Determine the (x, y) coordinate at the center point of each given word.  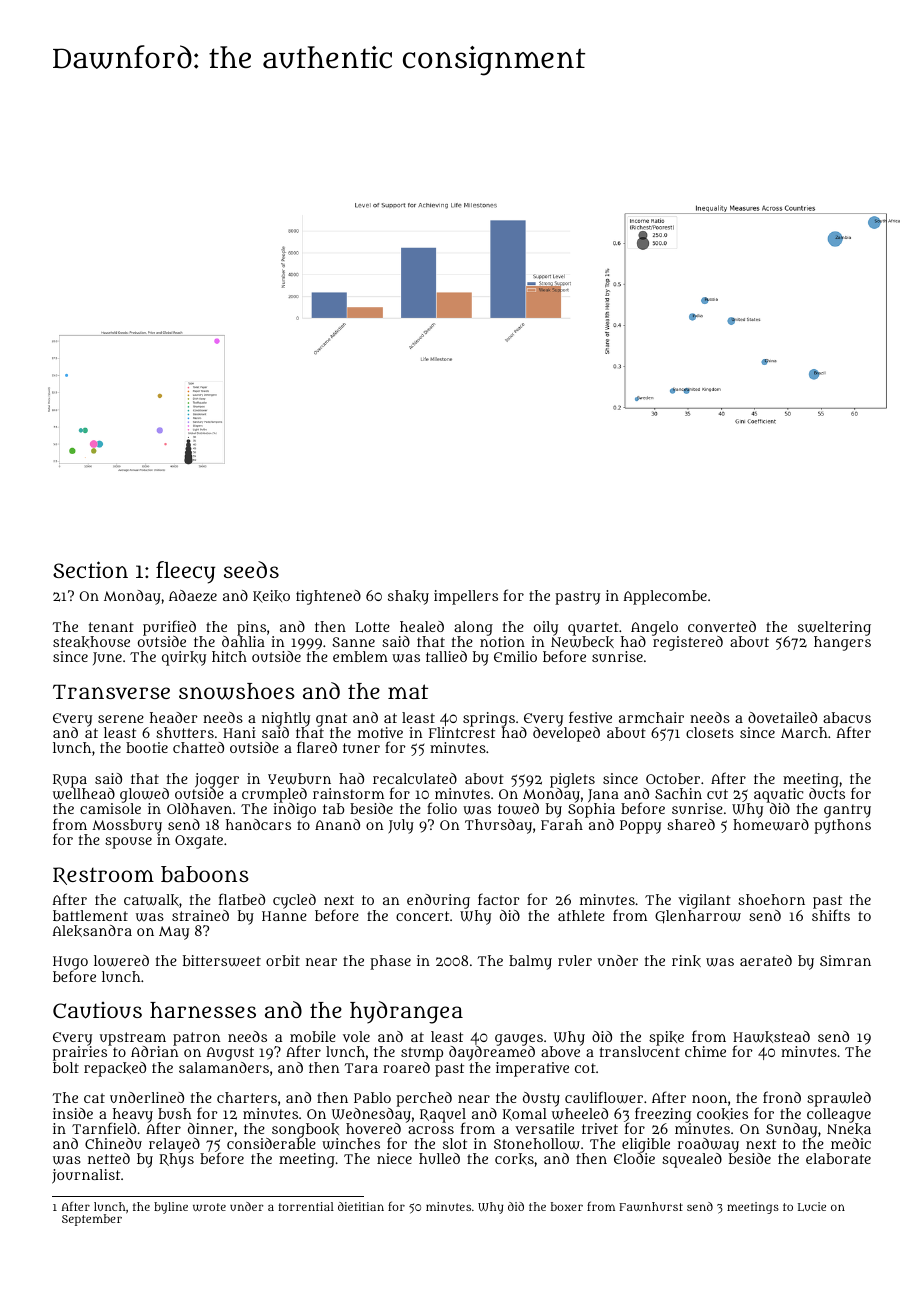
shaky (408, 597)
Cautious (97, 1010)
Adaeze (193, 595)
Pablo (372, 1097)
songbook (305, 1130)
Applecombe (665, 597)
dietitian (361, 1206)
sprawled (839, 1099)
